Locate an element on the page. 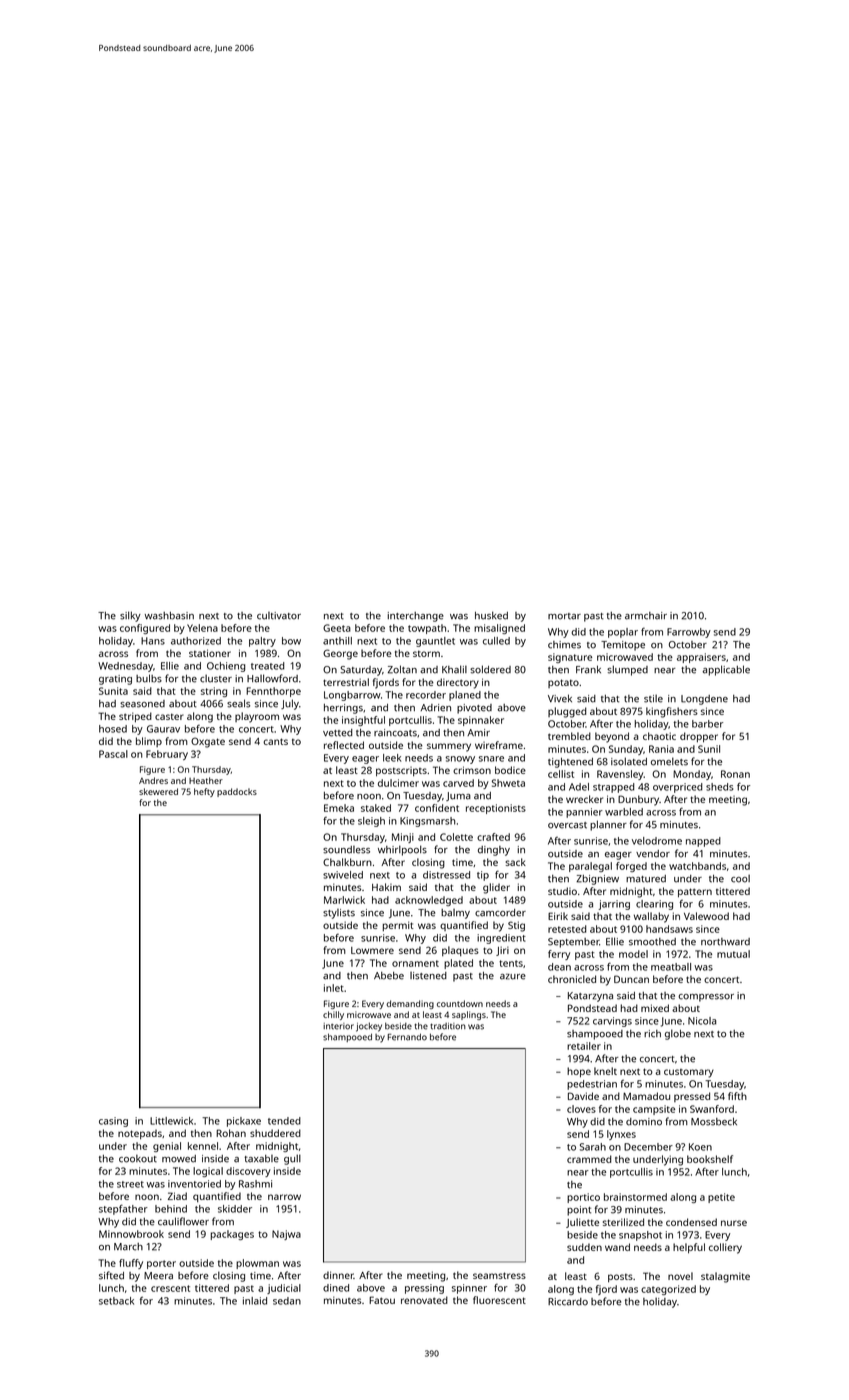  cloves is located at coordinates (581, 1109).
